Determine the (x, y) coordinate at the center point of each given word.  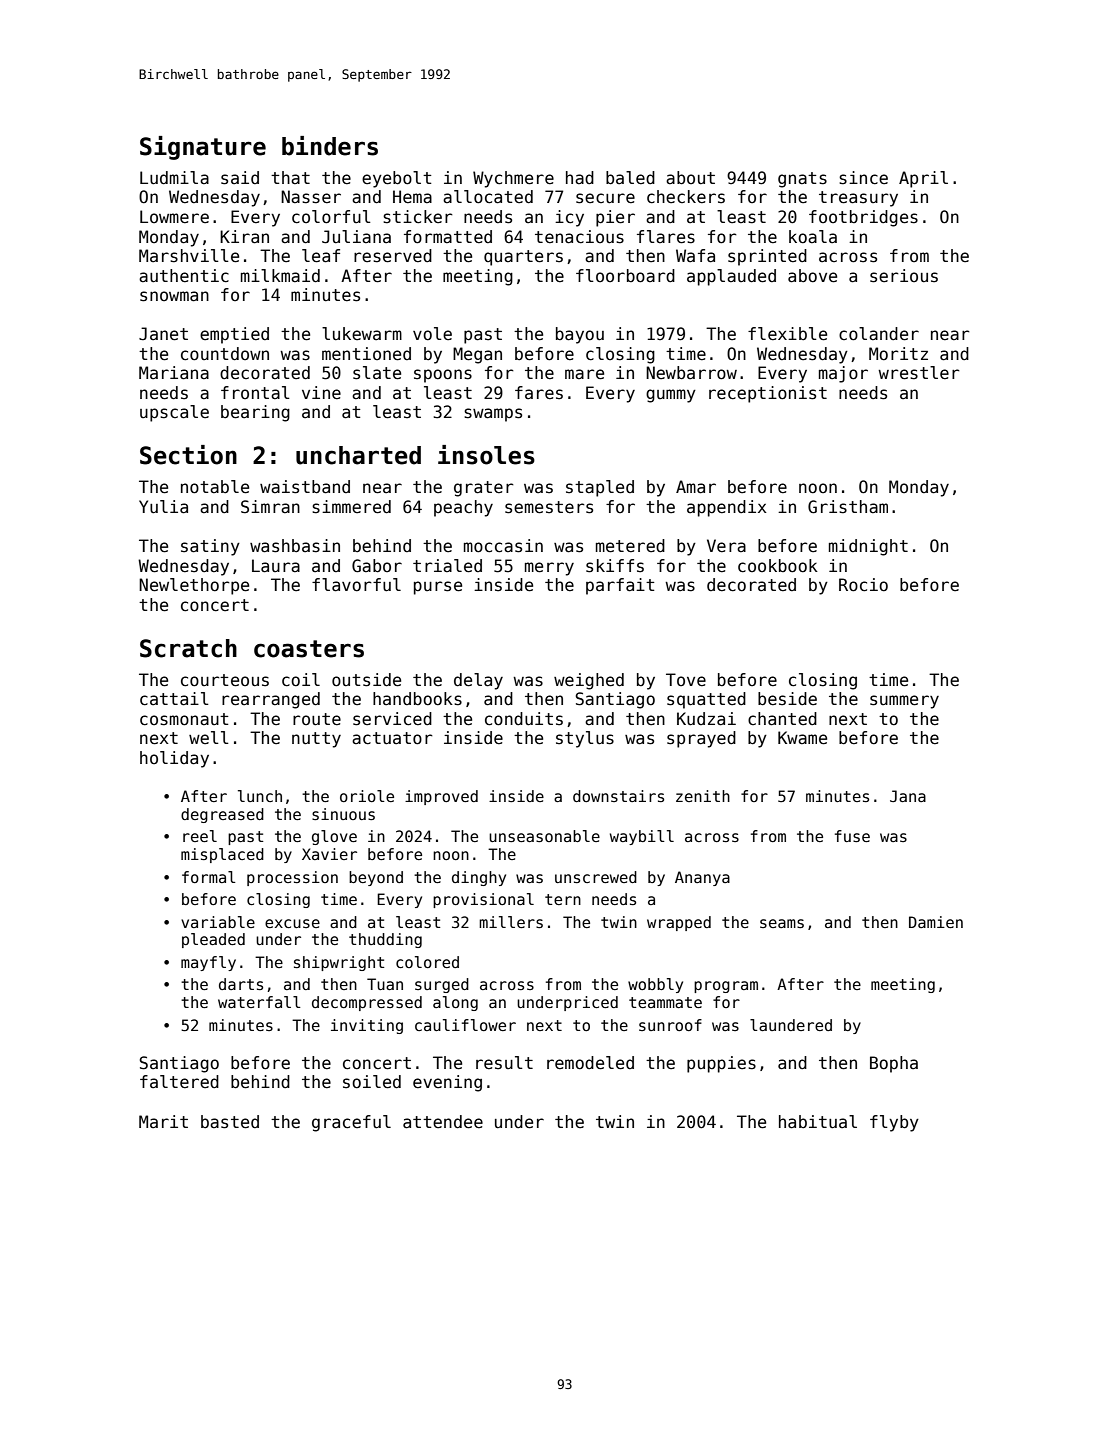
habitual (818, 1122)
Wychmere (513, 179)
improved (441, 797)
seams (782, 923)
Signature (203, 148)
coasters (309, 649)
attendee (443, 1122)
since (863, 178)
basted (230, 1122)
